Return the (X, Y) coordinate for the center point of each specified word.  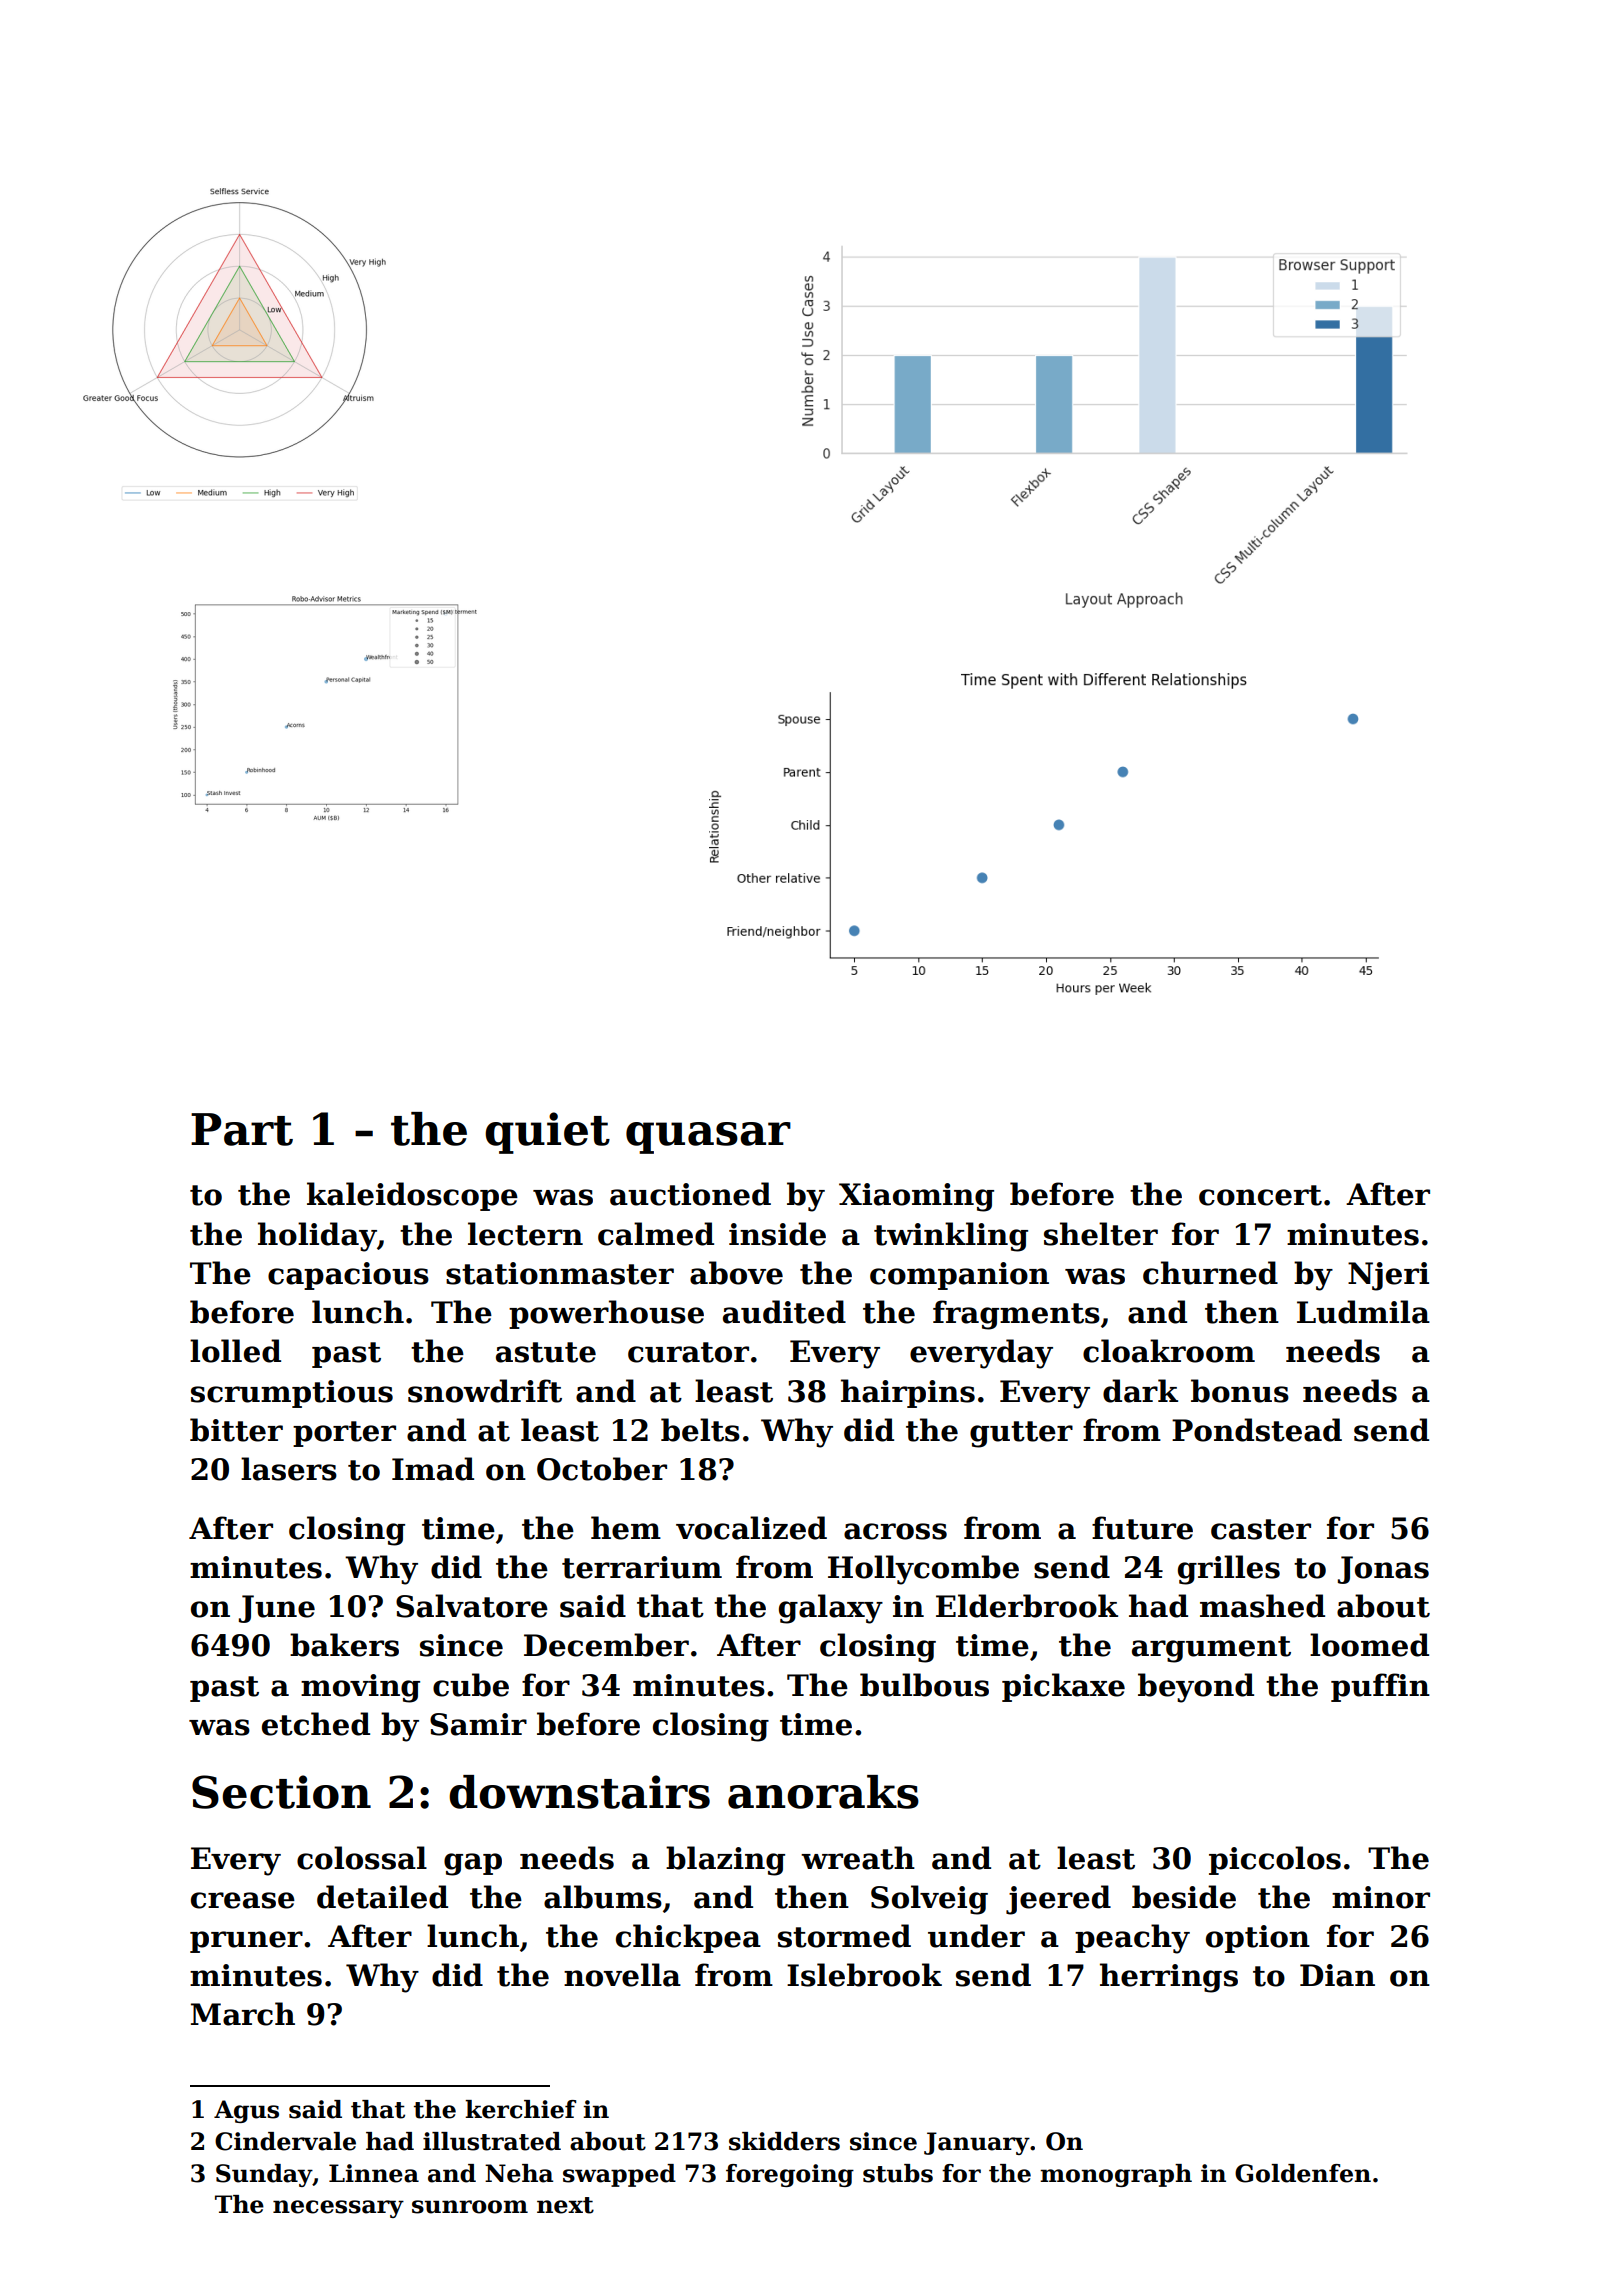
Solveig (929, 1900)
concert (1260, 1195)
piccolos (1275, 1860)
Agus (246, 2111)
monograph (1116, 2175)
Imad (433, 1469)
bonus (1240, 1391)
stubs (898, 2173)
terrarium (642, 1567)
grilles (1229, 1570)
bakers (344, 1645)
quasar (708, 1138)
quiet (547, 1133)
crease (243, 1900)
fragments (1016, 1315)
